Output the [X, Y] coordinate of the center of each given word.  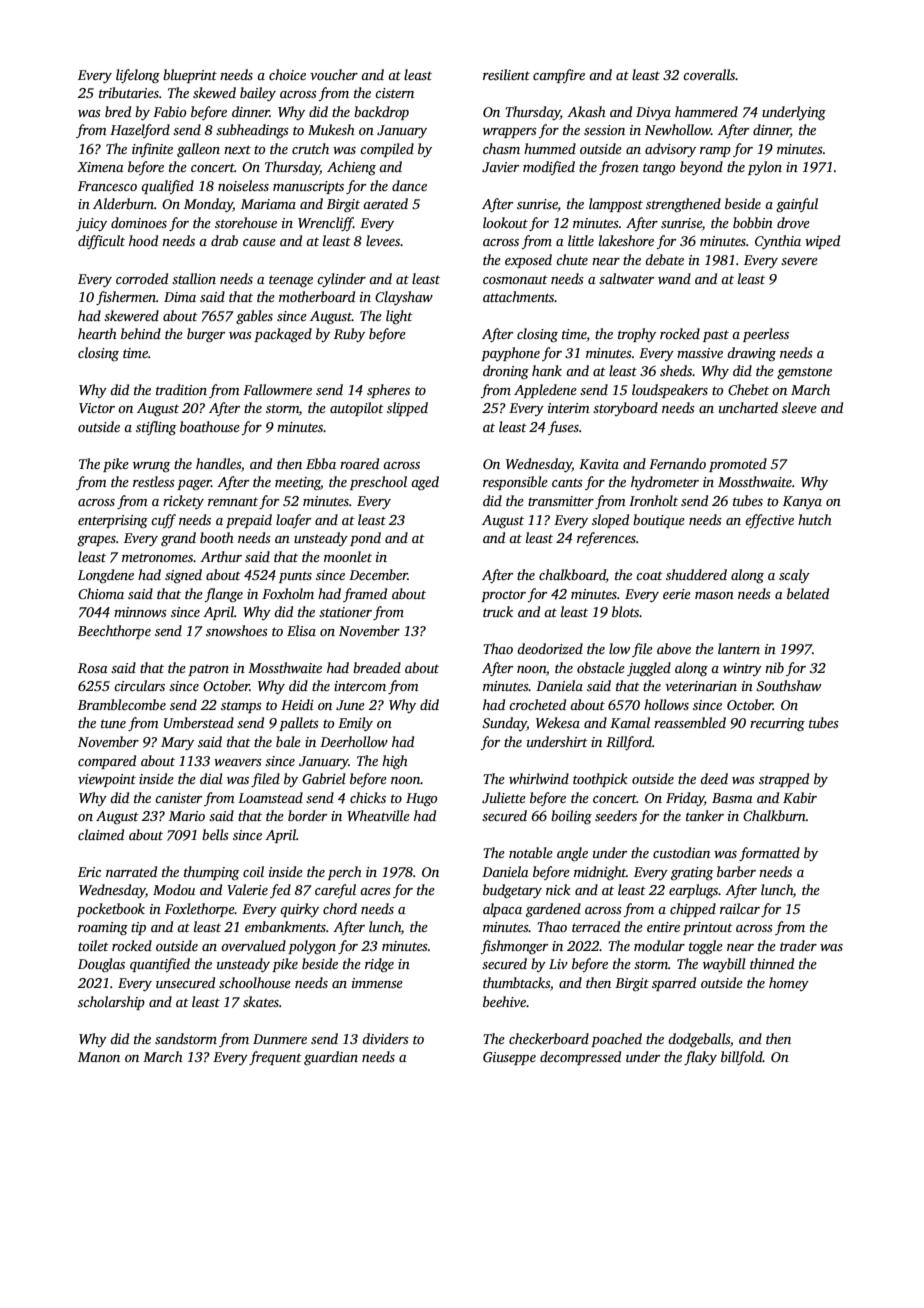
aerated [385, 203]
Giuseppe [509, 1058]
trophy [637, 335]
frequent [275, 1058]
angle [572, 854]
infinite [152, 150]
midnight [600, 873]
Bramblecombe [122, 704]
